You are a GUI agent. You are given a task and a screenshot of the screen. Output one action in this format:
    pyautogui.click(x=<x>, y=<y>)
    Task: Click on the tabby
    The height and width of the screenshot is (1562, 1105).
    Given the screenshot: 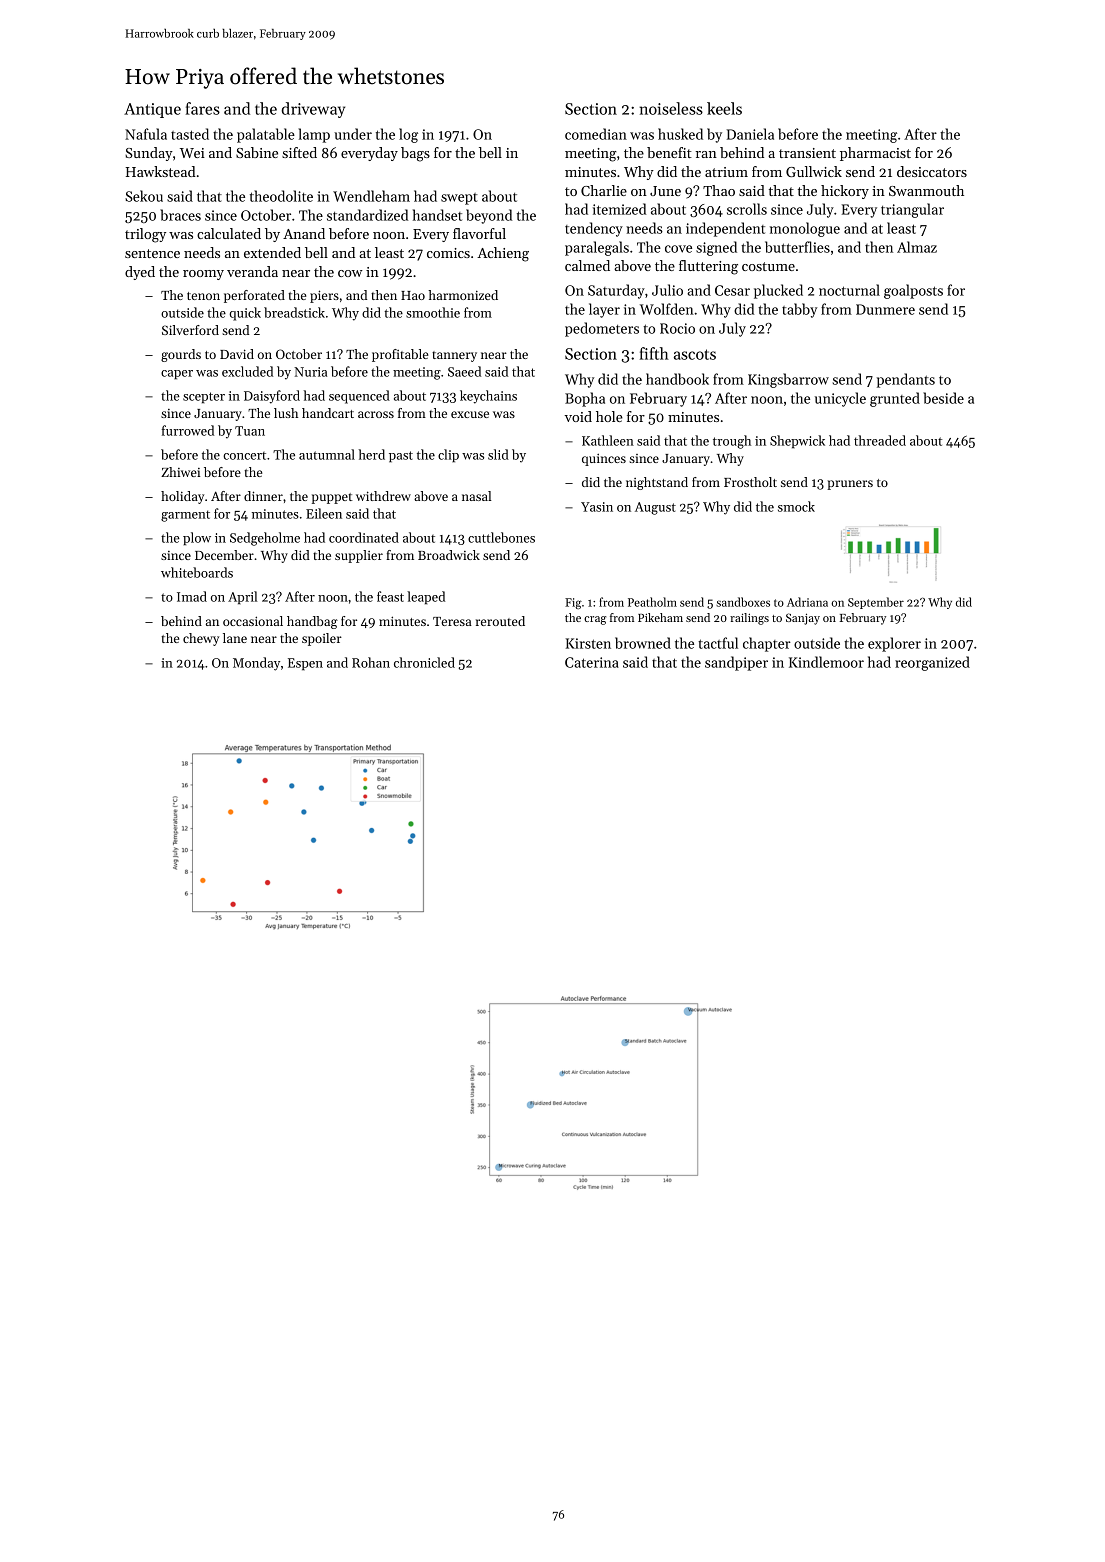 What is the action you would take?
    pyautogui.click(x=799, y=310)
